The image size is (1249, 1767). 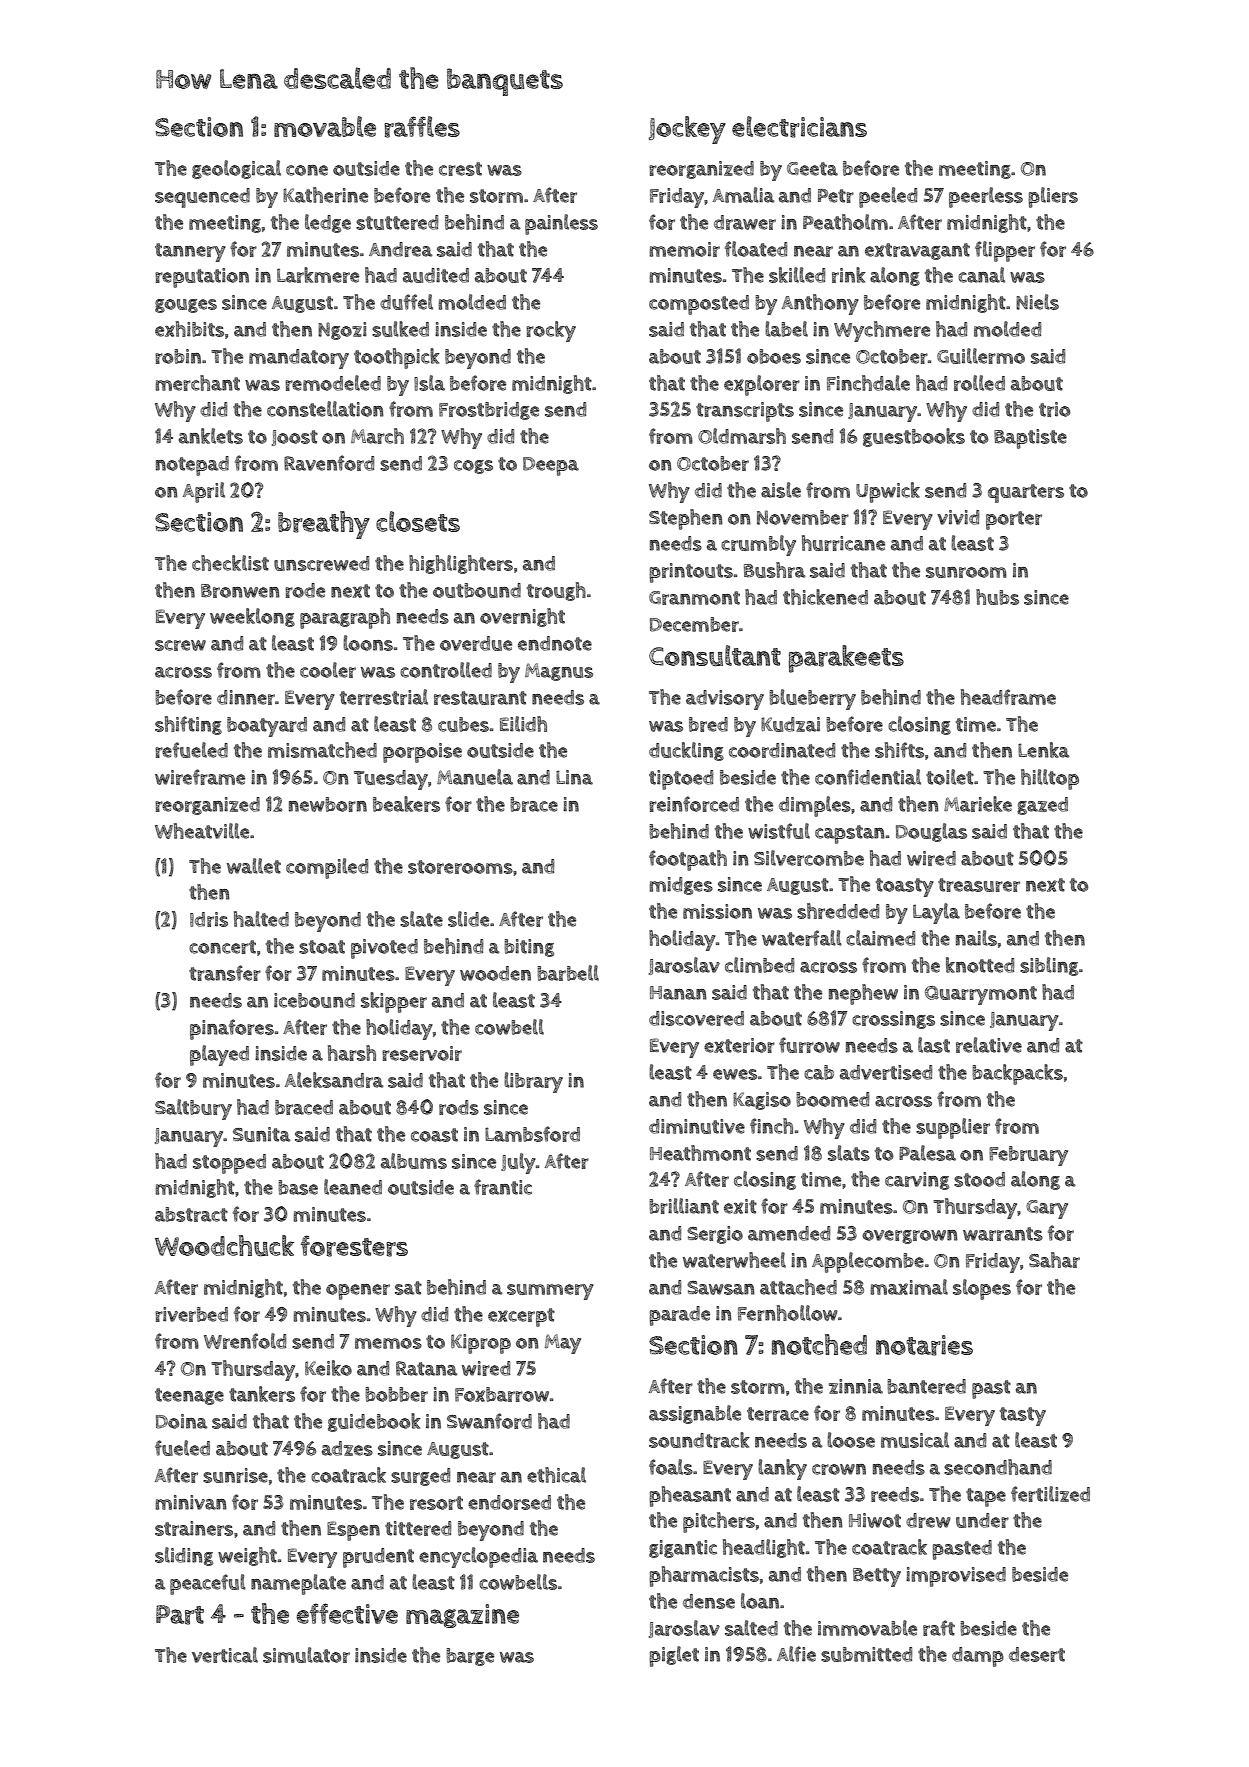 What do you see at coordinates (533, 1082) in the screenshot?
I see `library` at bounding box center [533, 1082].
